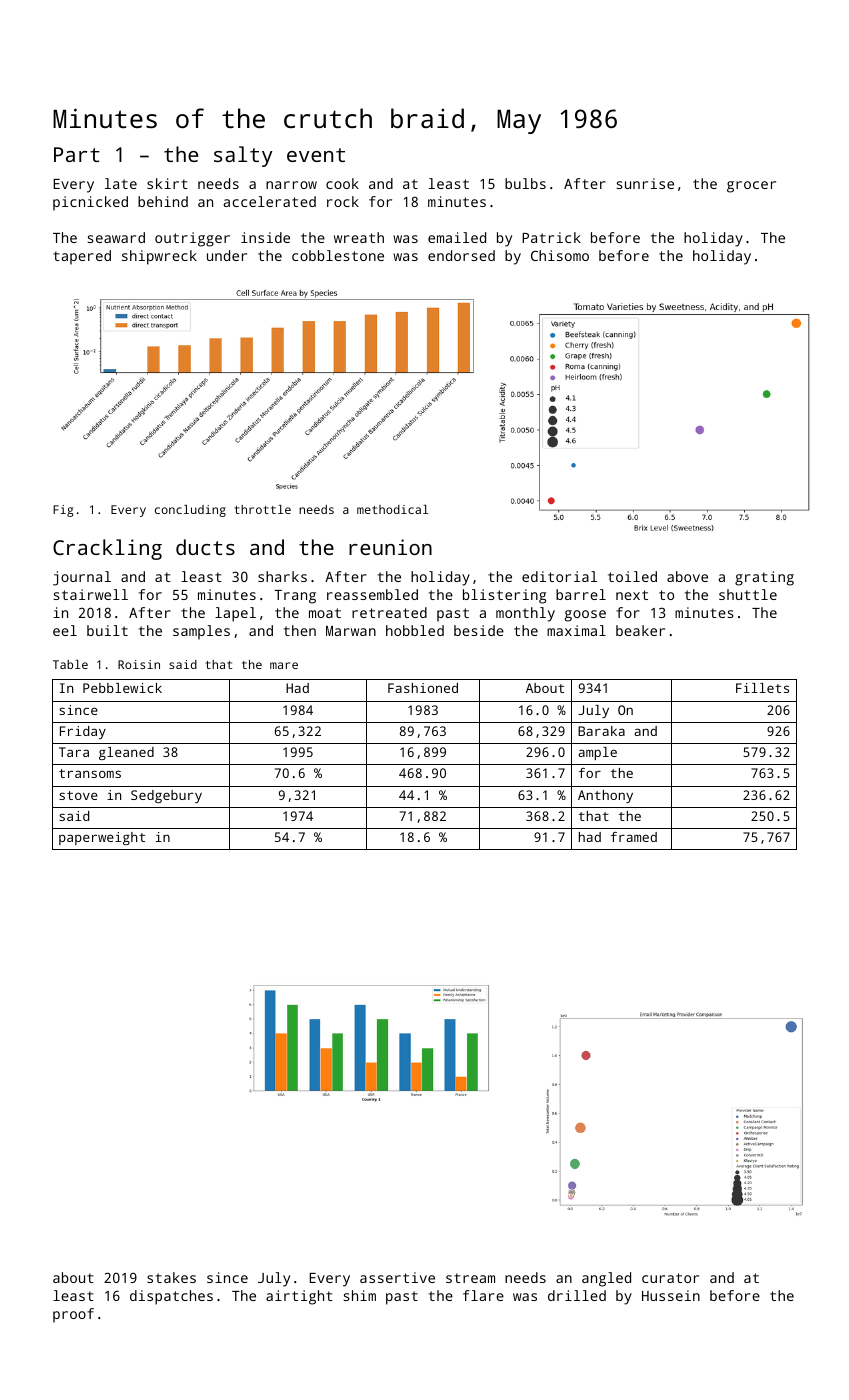 Image resolution: width=849 pixels, height=1400 pixels. What do you see at coordinates (171, 1297) in the screenshot?
I see `dispatches` at bounding box center [171, 1297].
